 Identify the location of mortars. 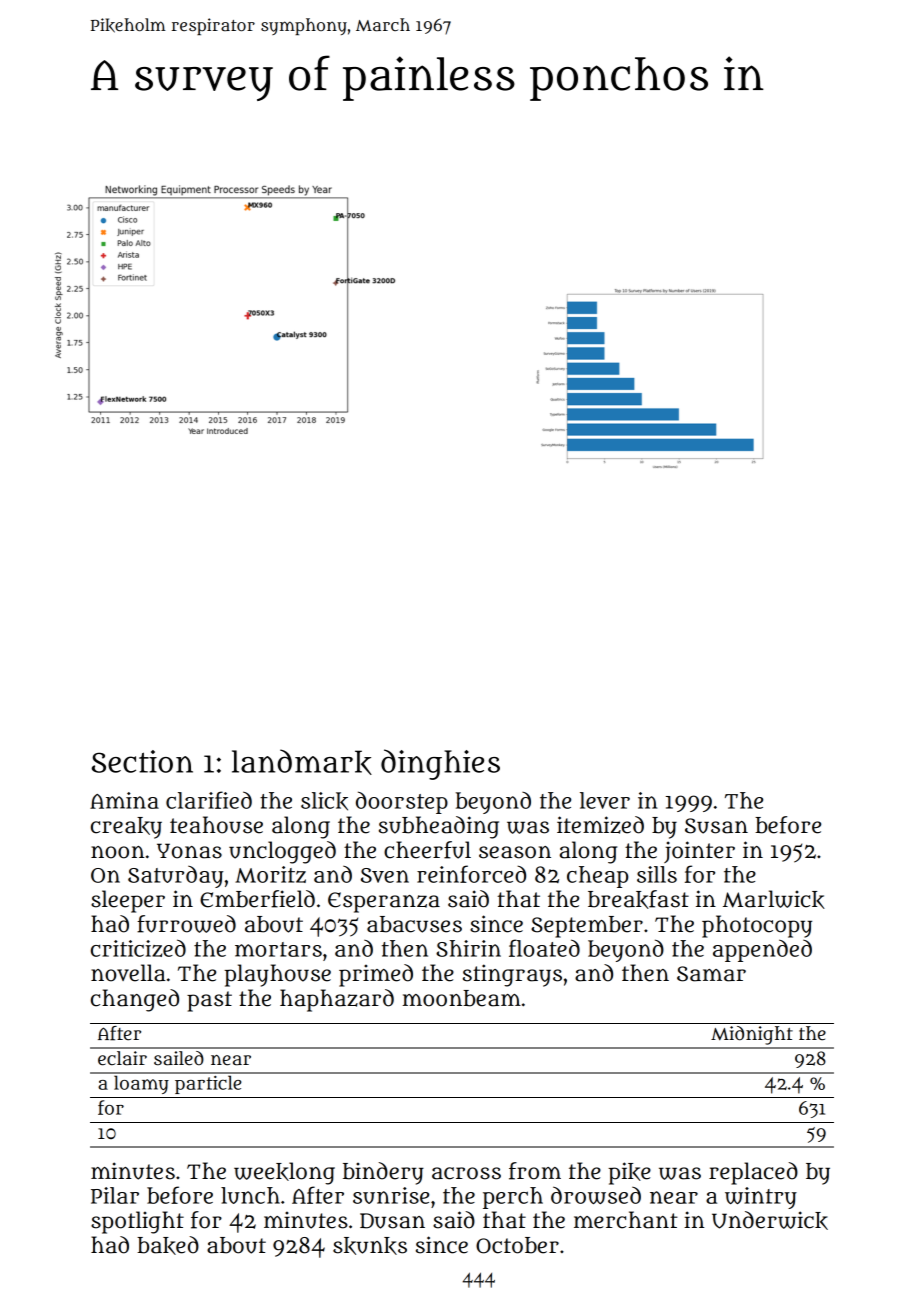
(278, 949).
